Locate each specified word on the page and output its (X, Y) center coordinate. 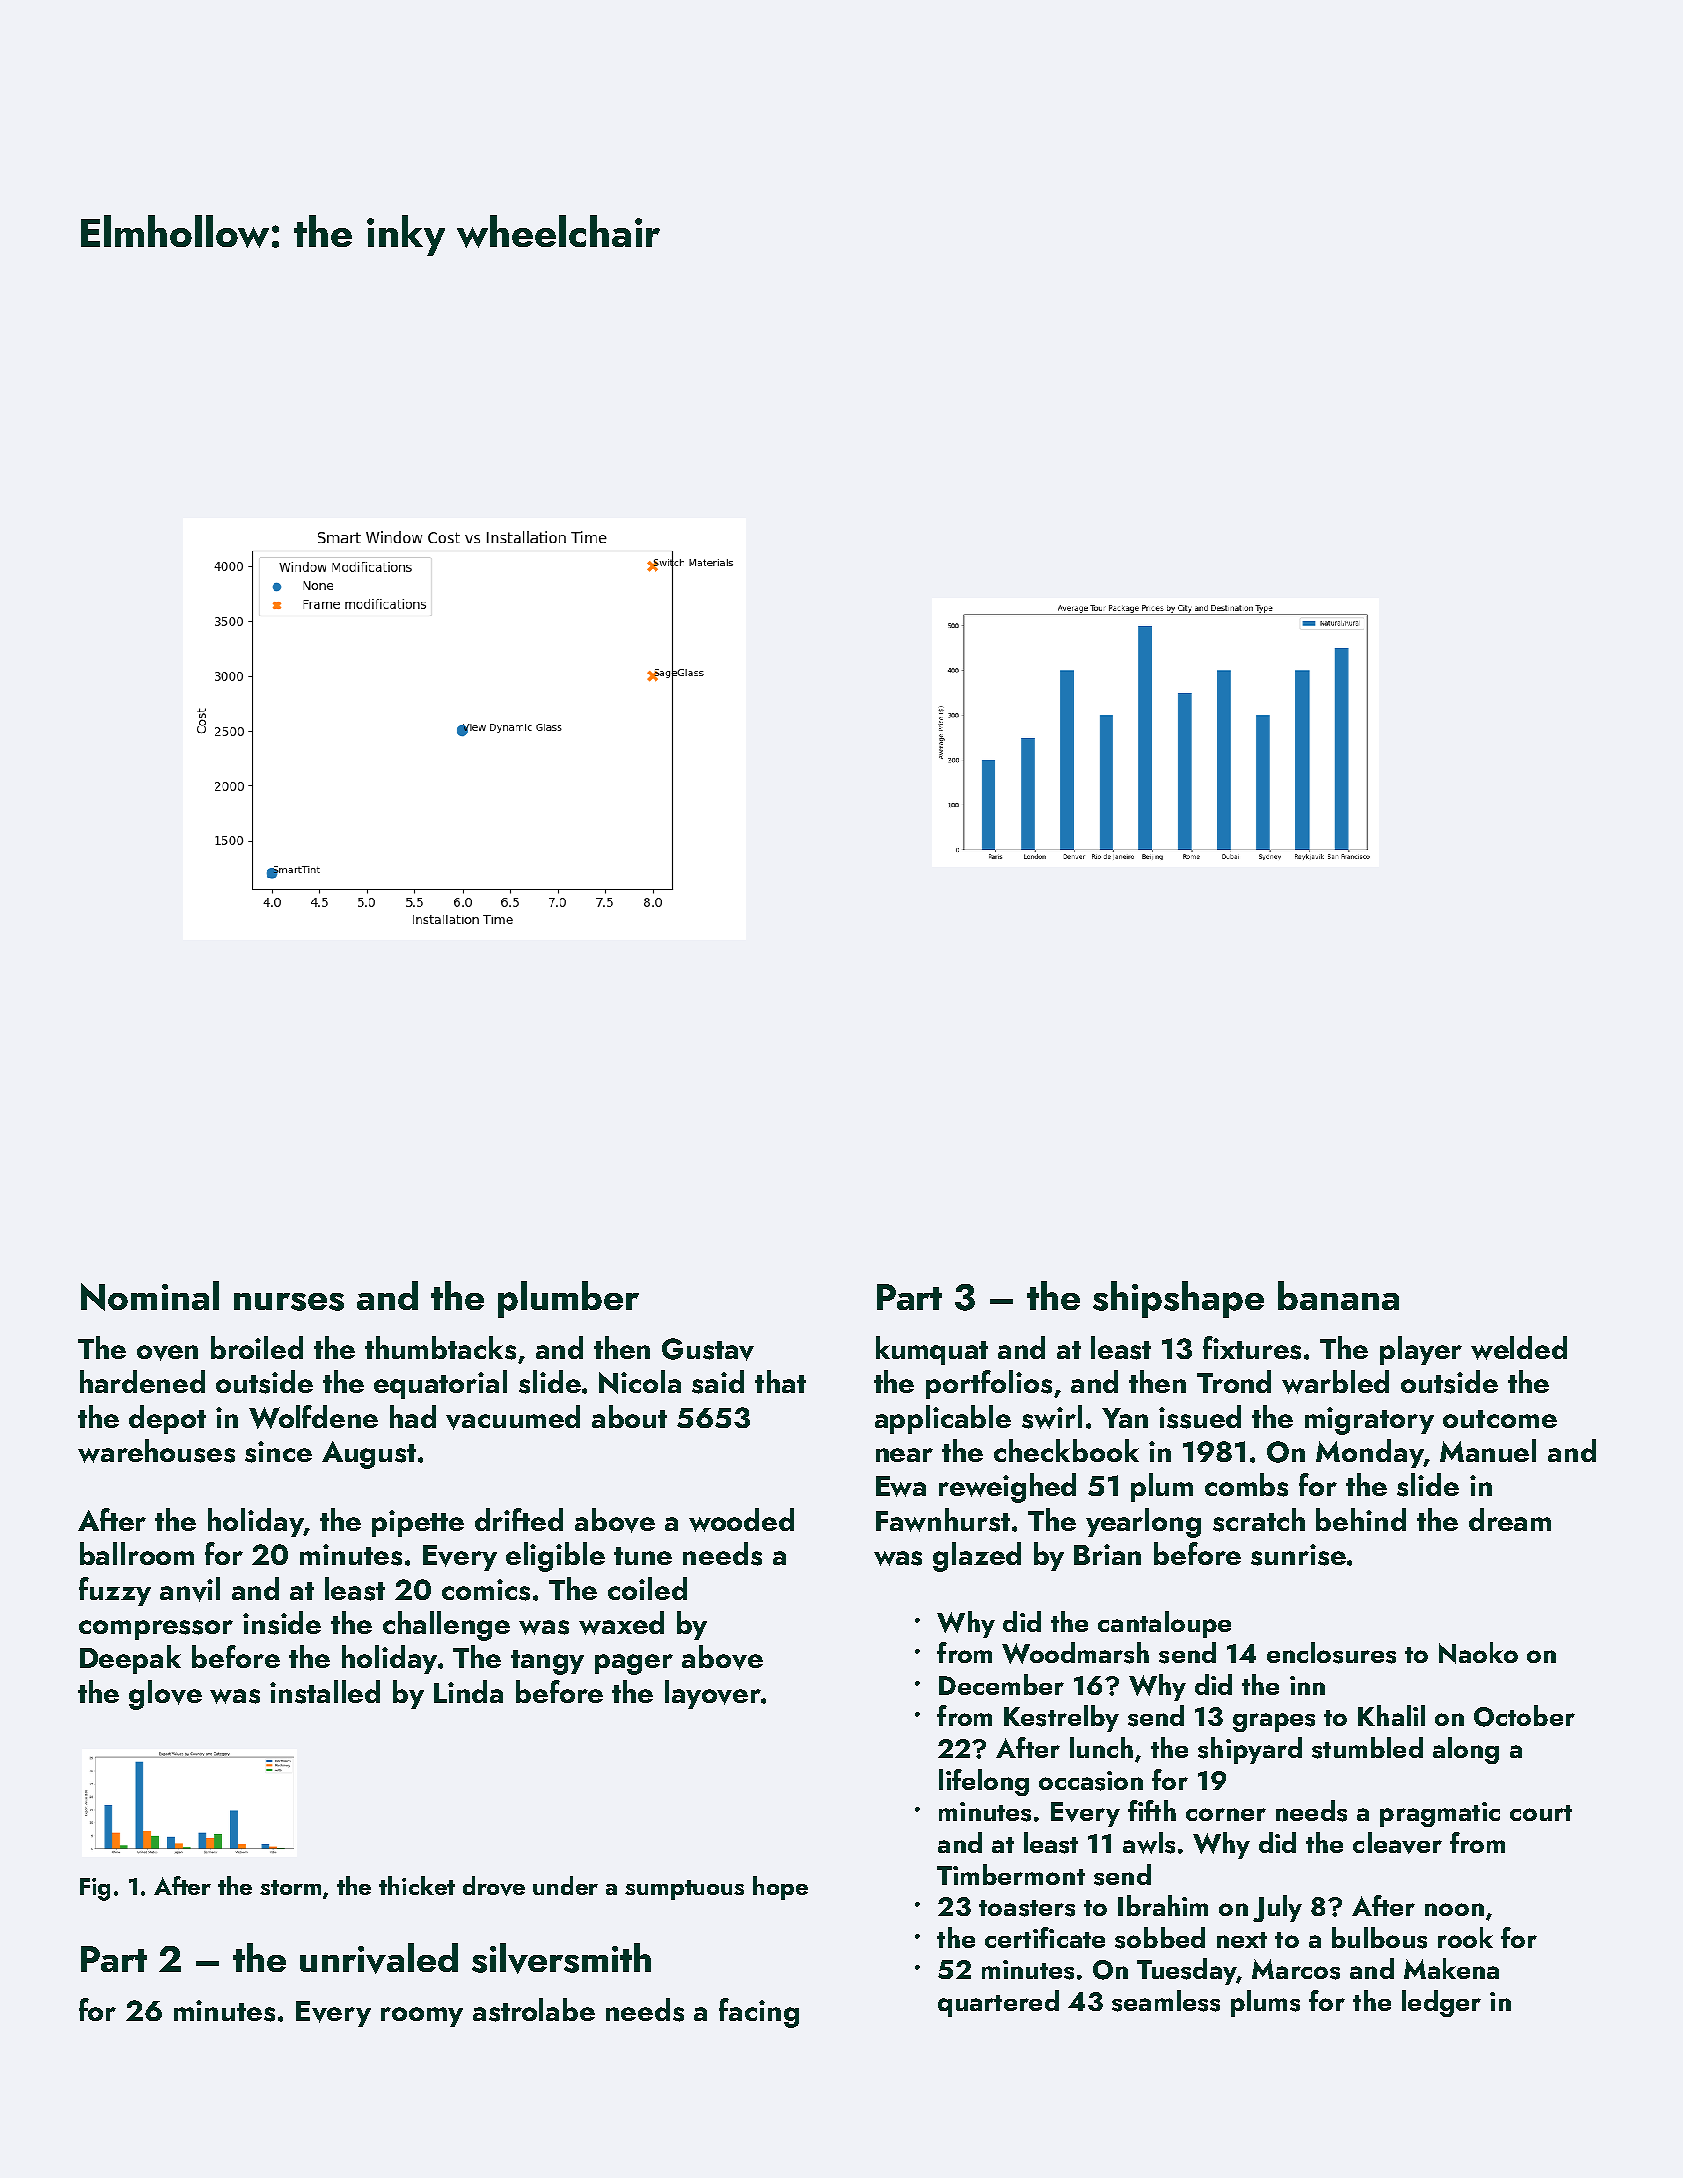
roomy (422, 2017)
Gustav (708, 1349)
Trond (1234, 1381)
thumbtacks (440, 1348)
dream (1510, 1519)
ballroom (137, 1553)
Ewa (901, 1486)
